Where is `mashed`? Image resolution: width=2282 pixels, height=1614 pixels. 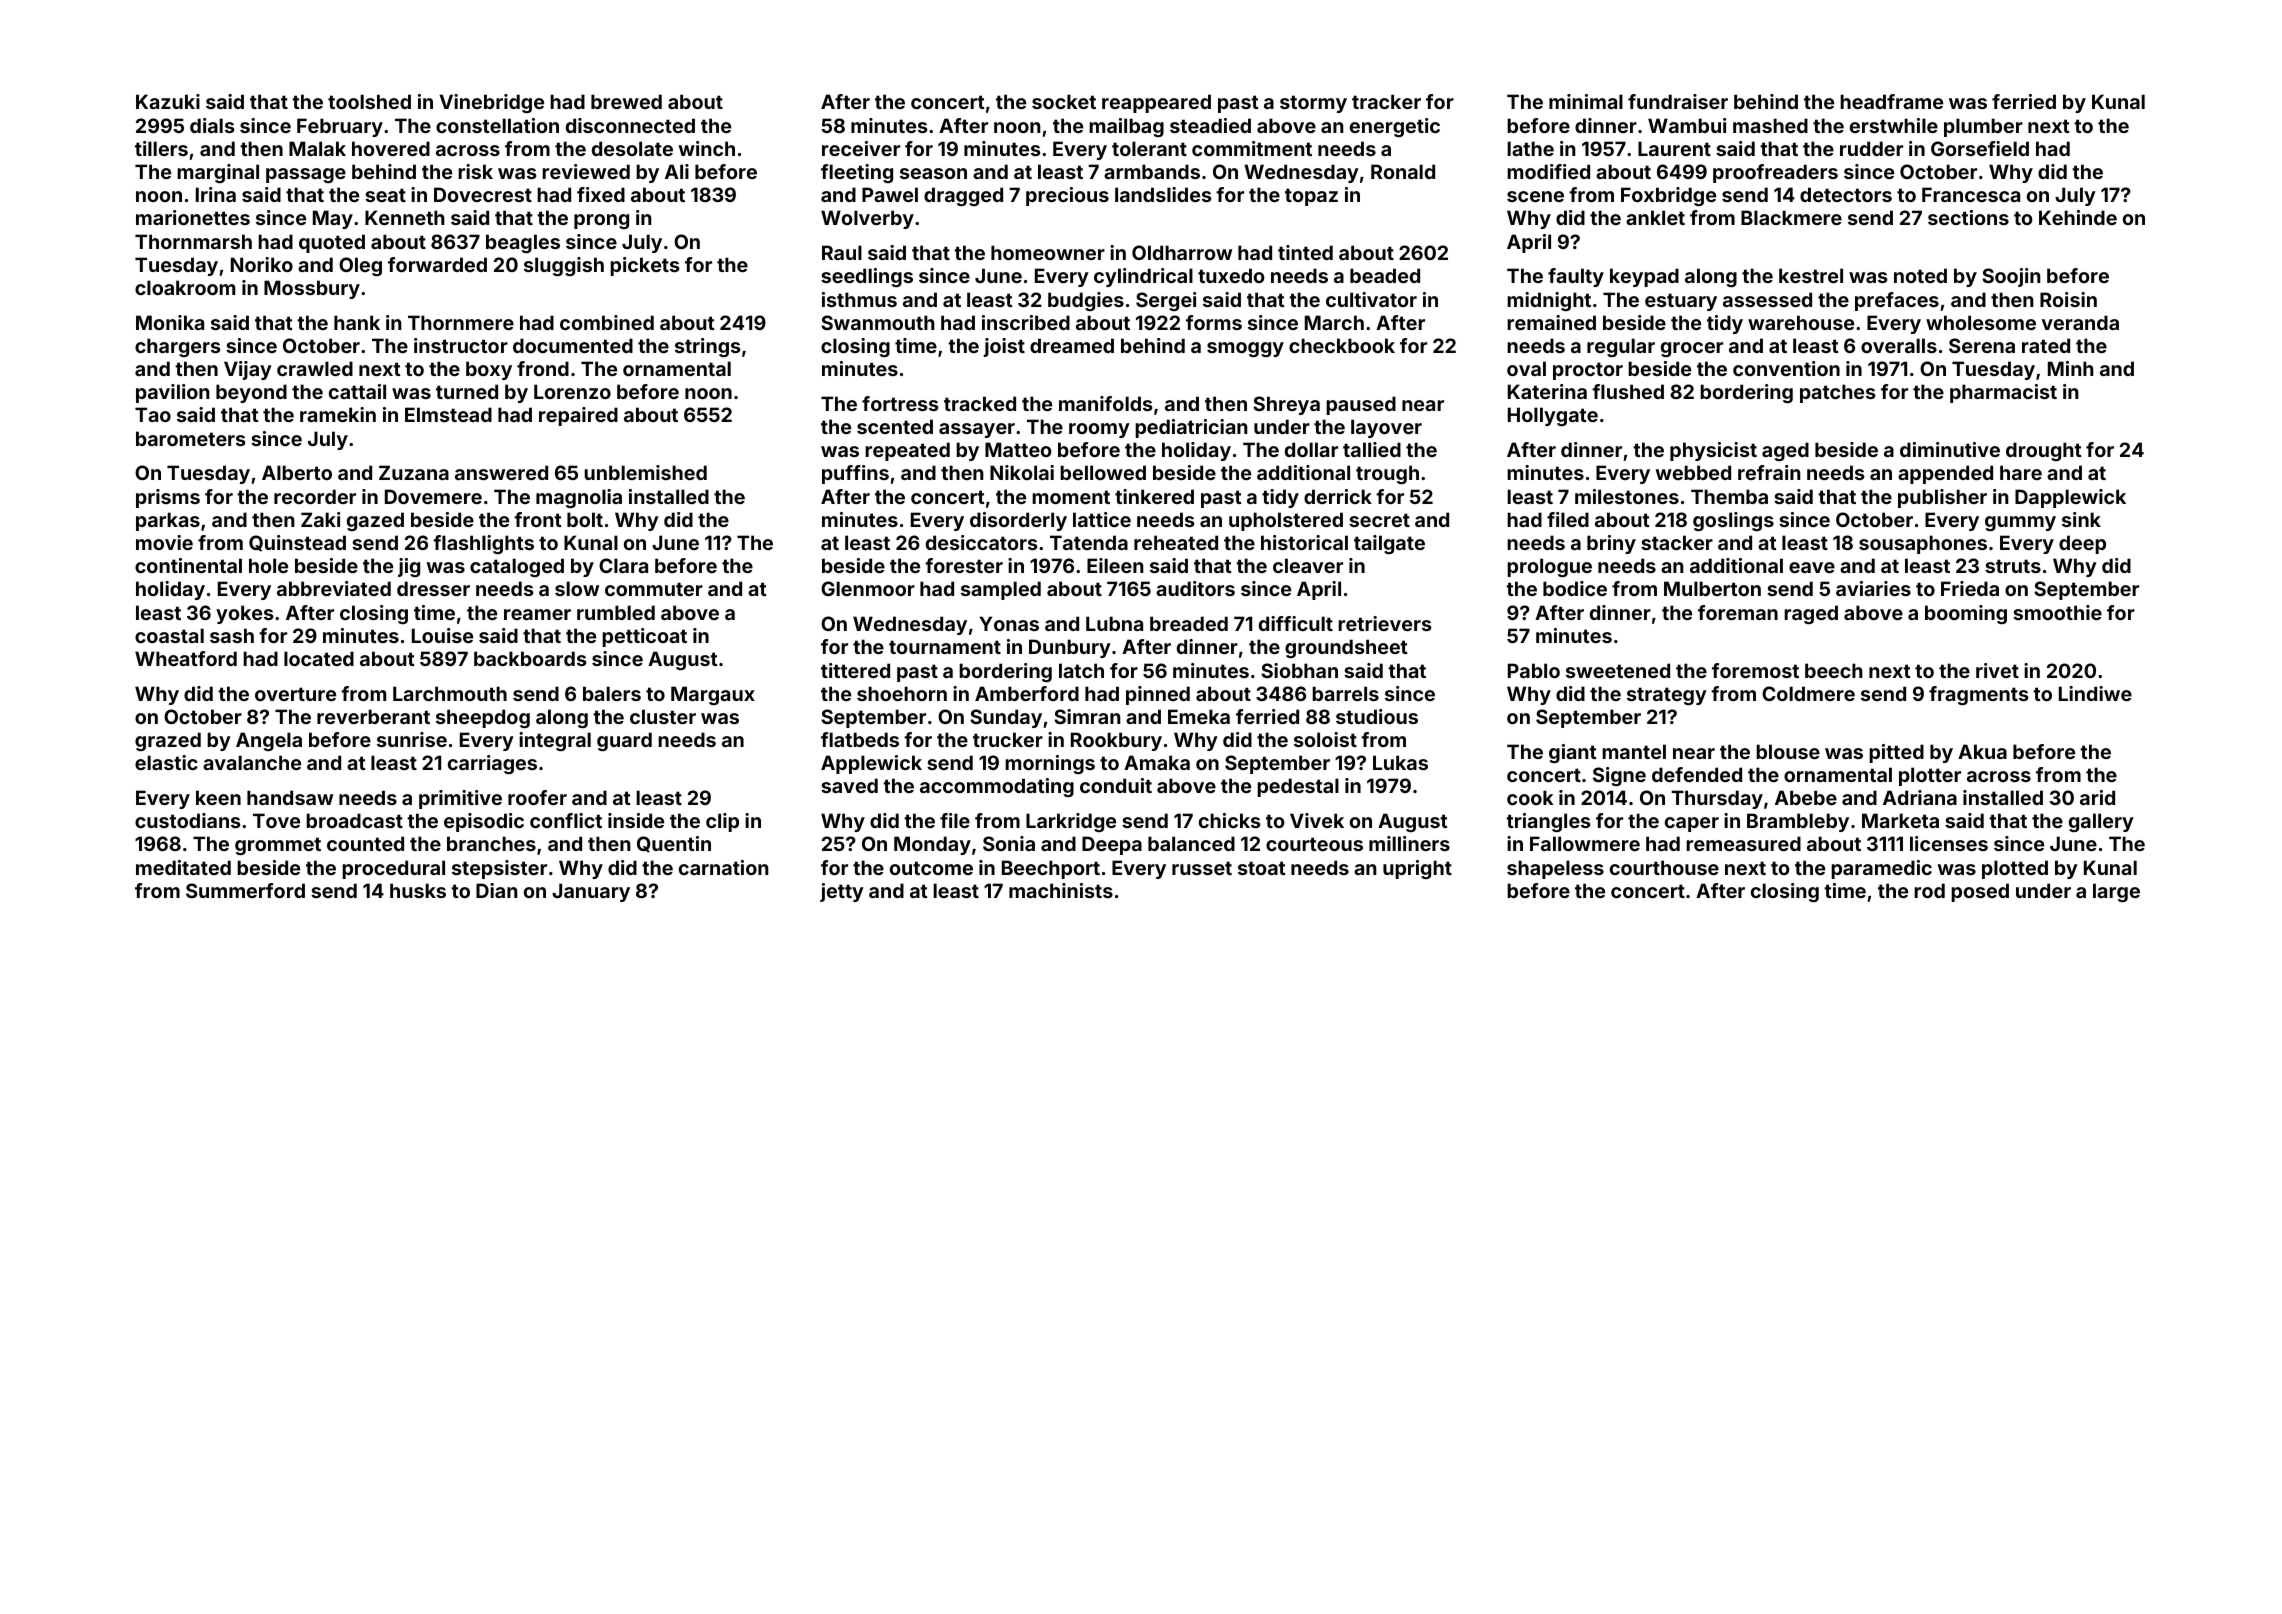
mashed is located at coordinates (1770, 125).
